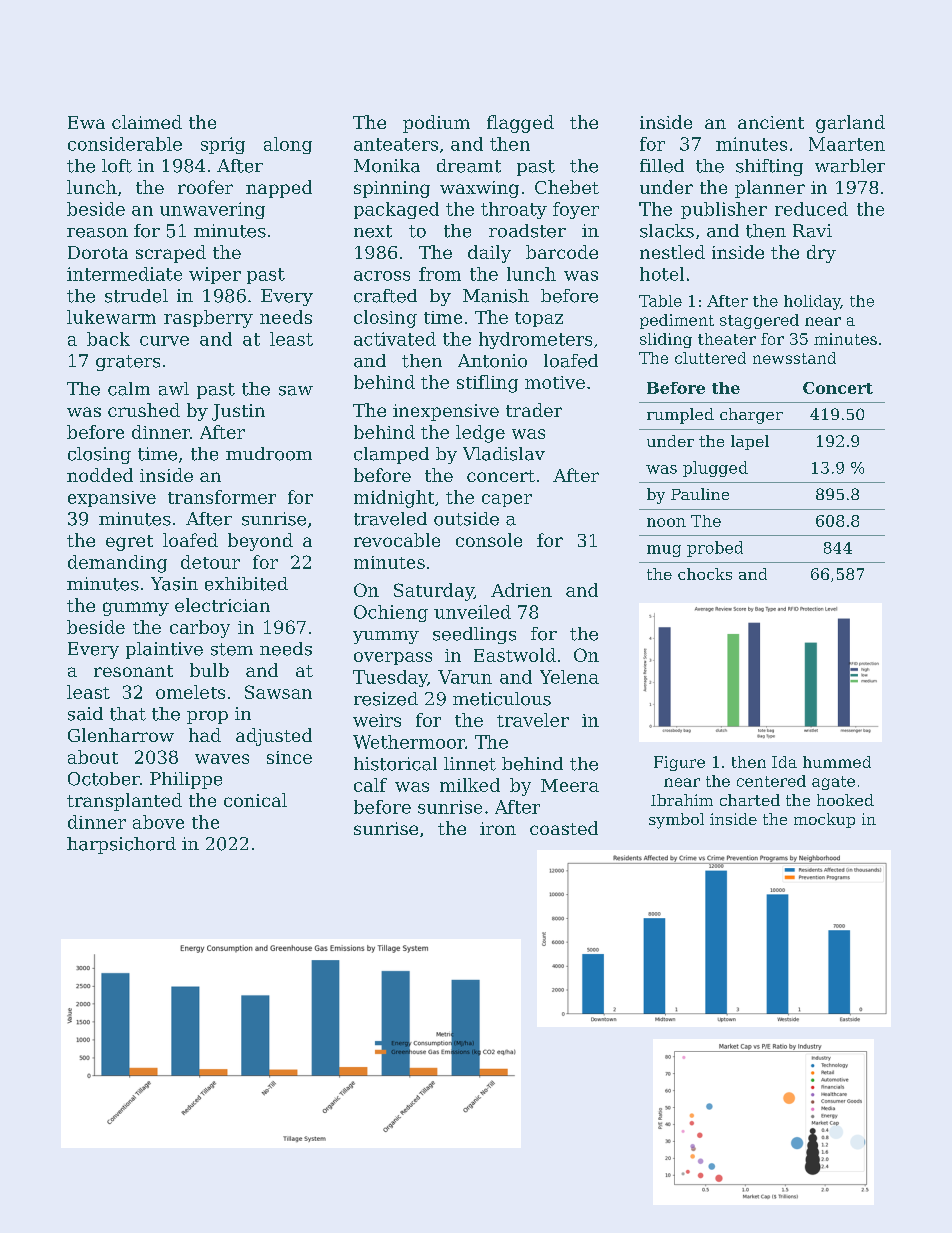 The image size is (952, 1233). What do you see at coordinates (144, 410) in the document?
I see `crushed` at bounding box center [144, 410].
